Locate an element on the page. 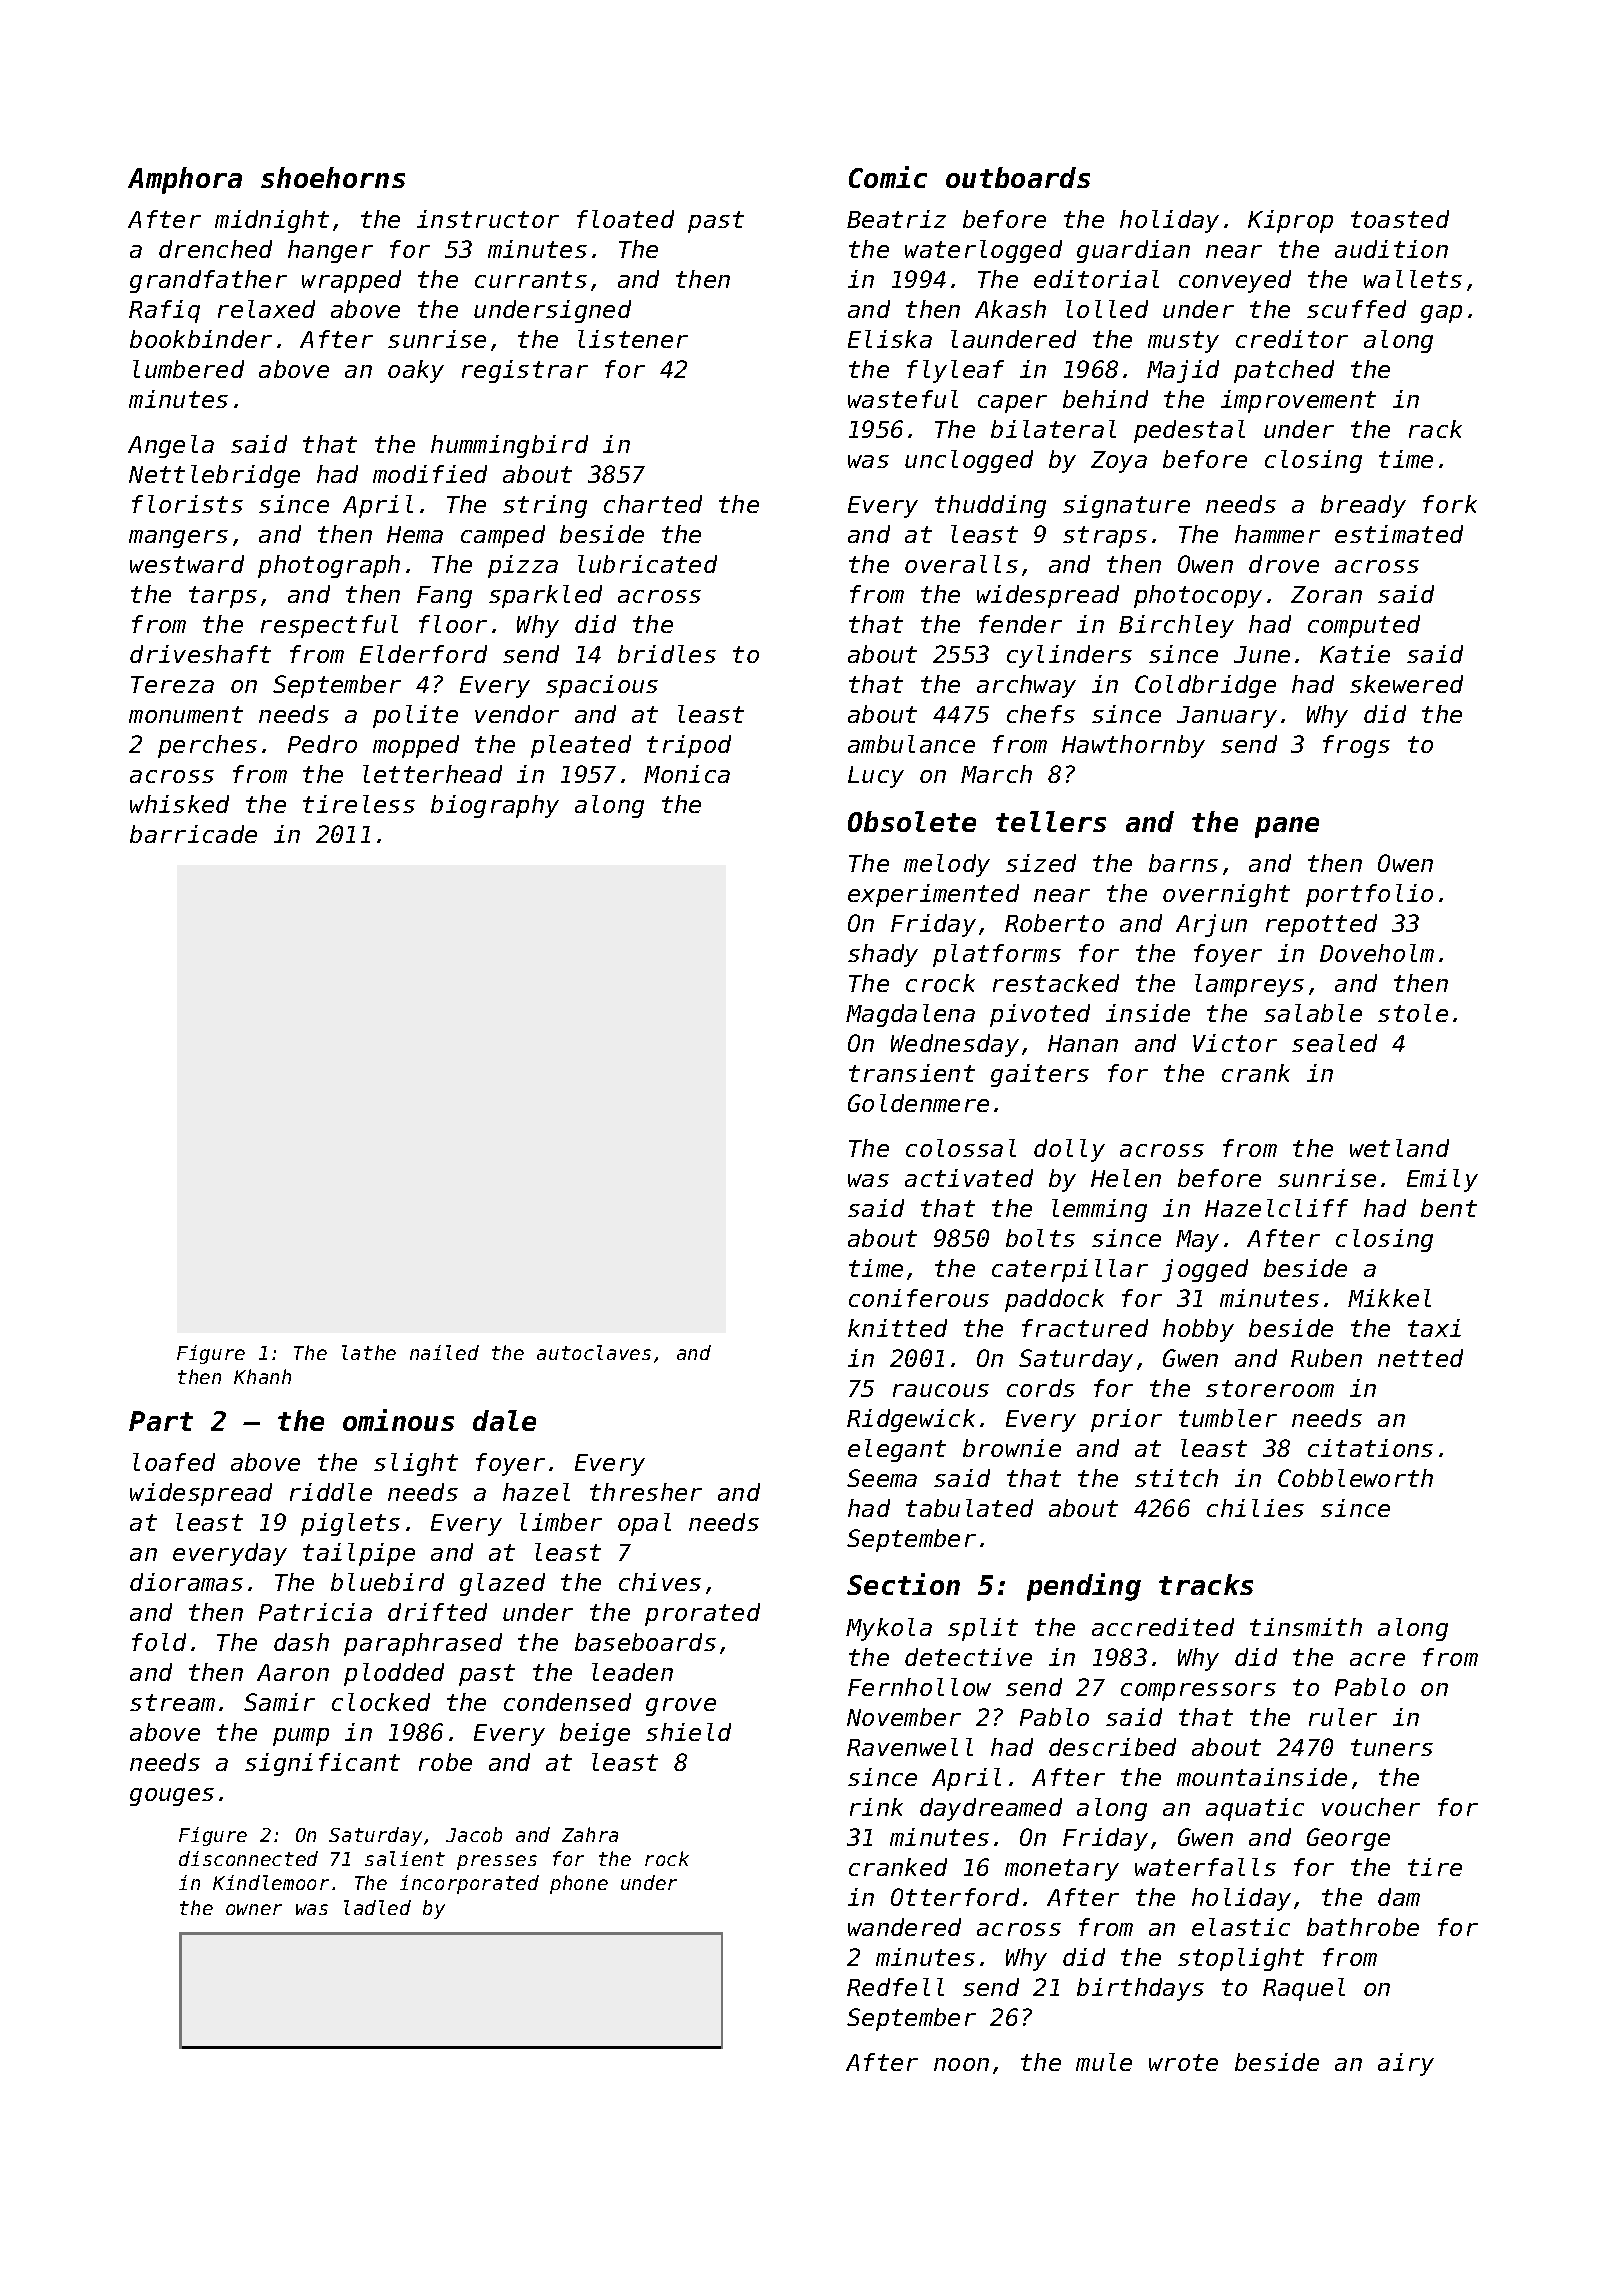  lathe is located at coordinates (369, 1352).
